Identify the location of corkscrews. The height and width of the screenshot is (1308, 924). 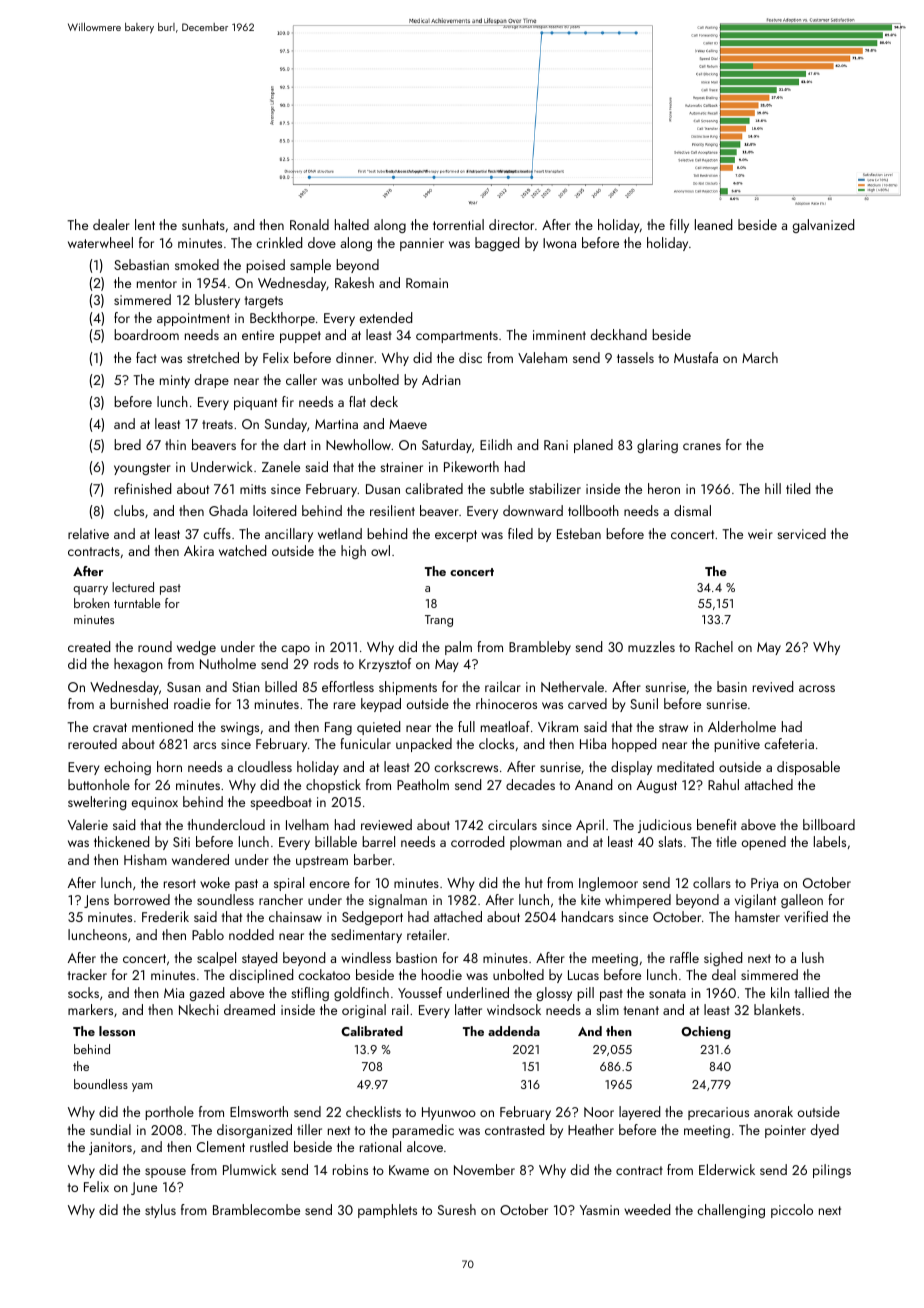
(466, 766).
